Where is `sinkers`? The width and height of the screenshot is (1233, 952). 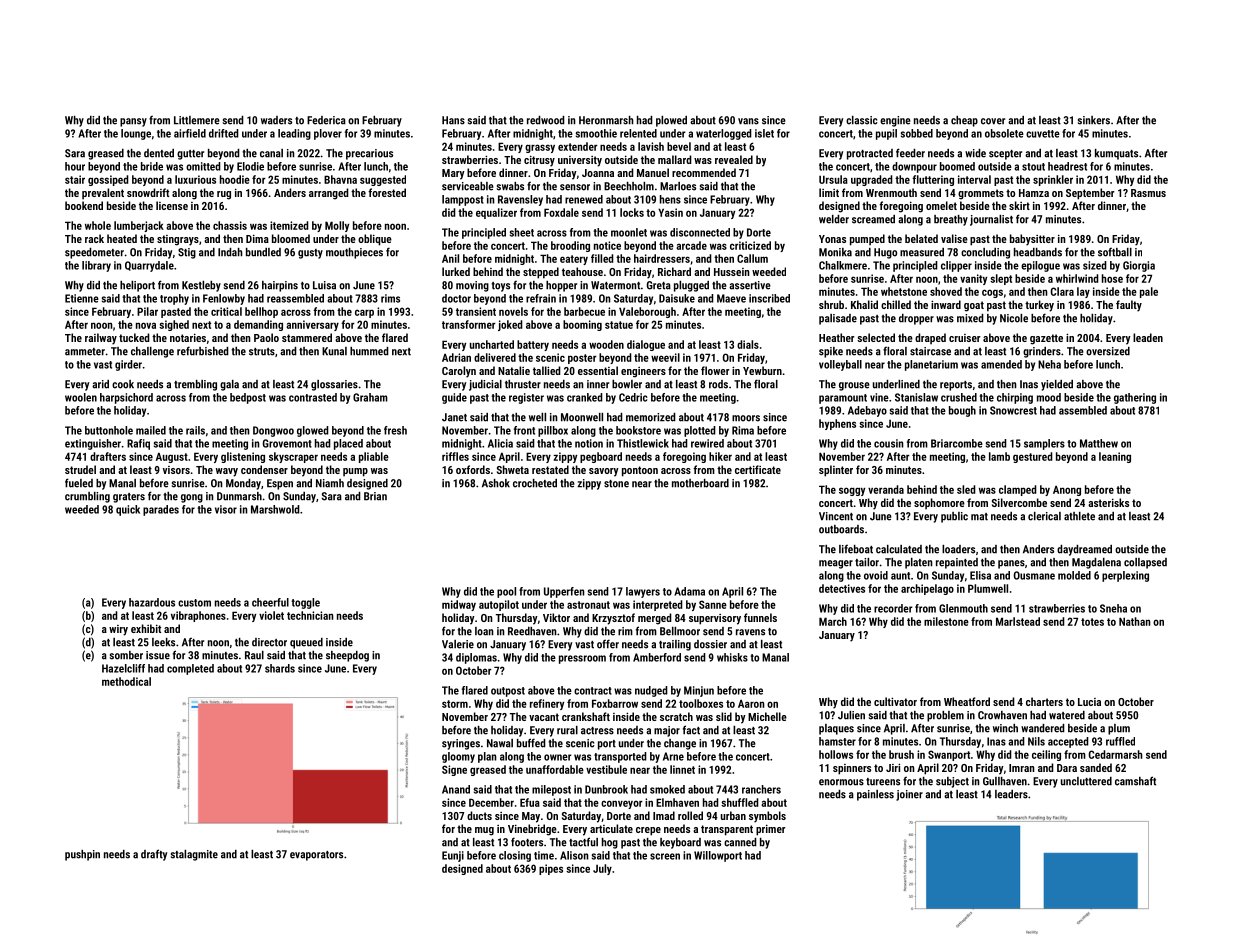 sinkers is located at coordinates (1094, 120).
